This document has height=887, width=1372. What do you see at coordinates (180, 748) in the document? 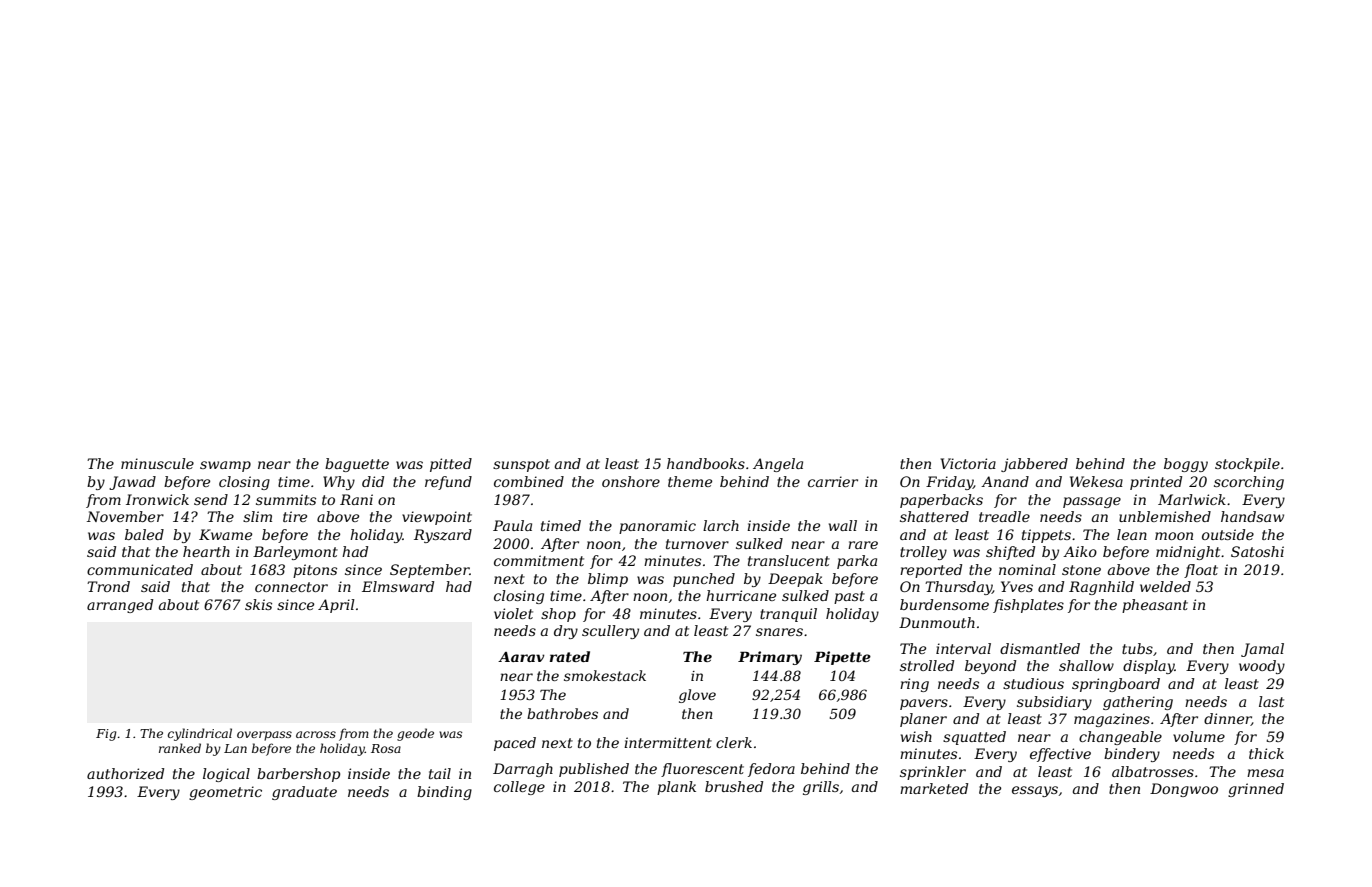
I see `ranked` at bounding box center [180, 748].
